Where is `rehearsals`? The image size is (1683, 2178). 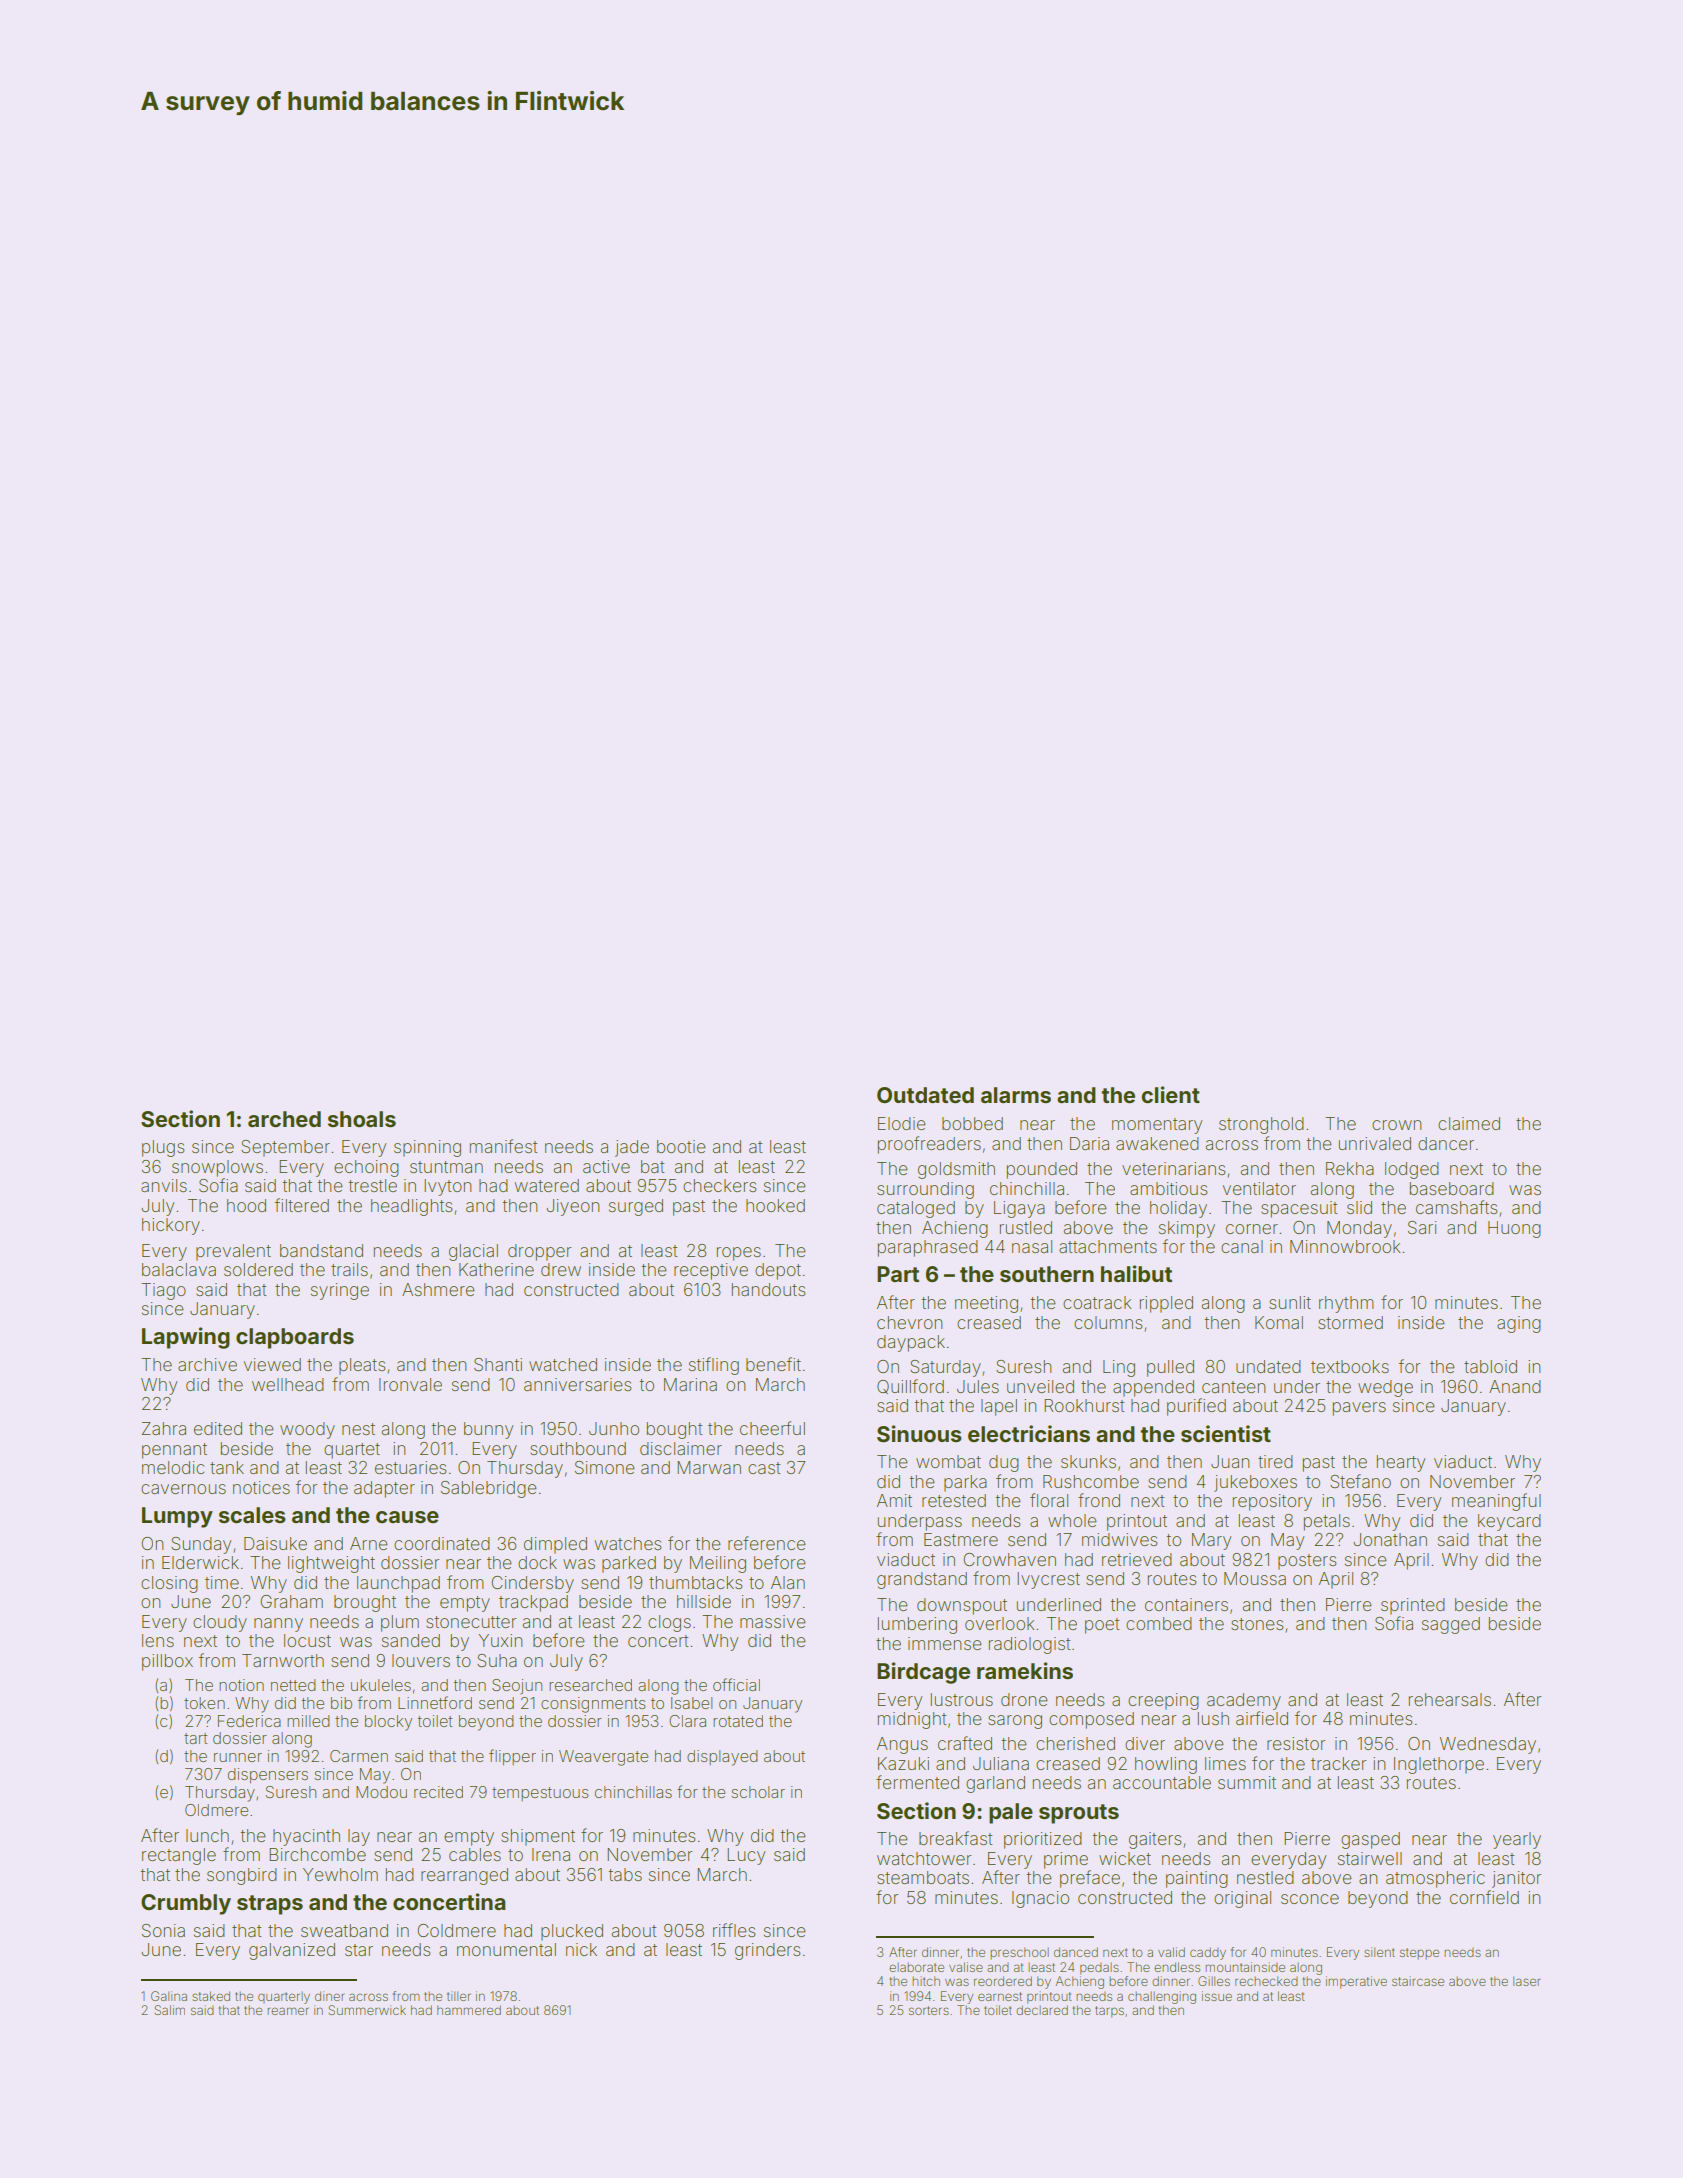
rehearsals is located at coordinates (1450, 1699).
